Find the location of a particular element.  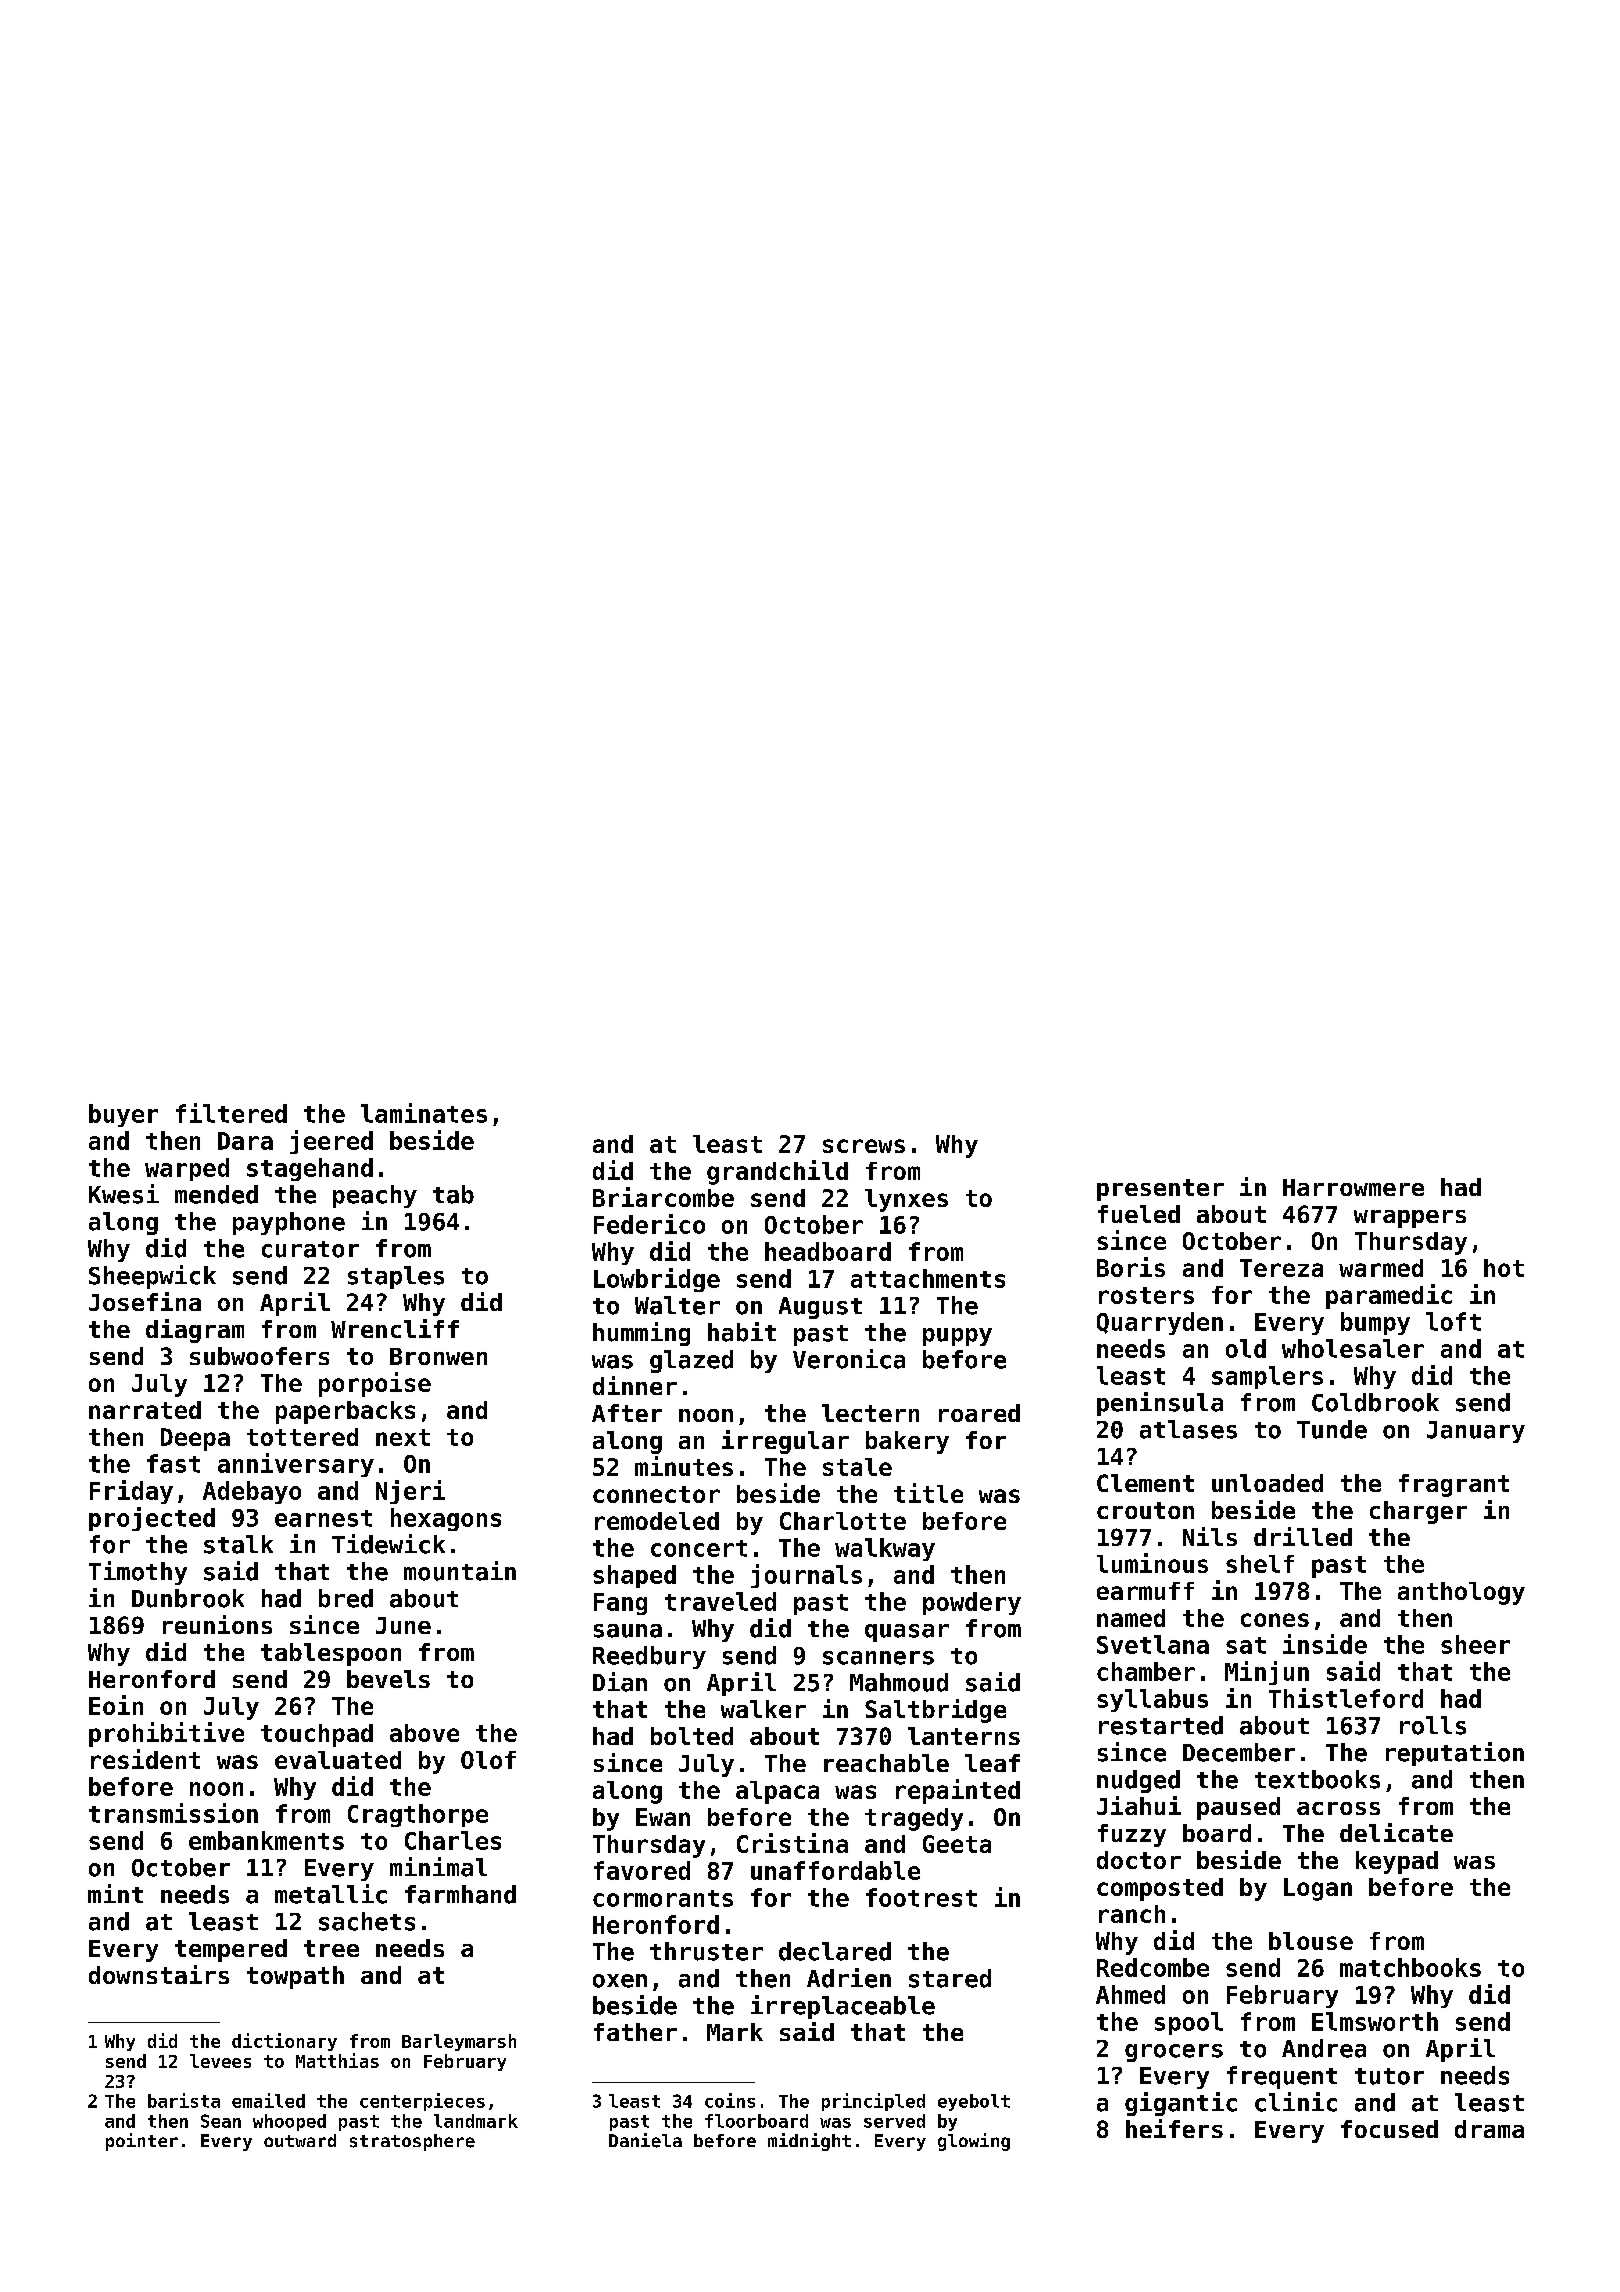

diagram is located at coordinates (195, 1331).
